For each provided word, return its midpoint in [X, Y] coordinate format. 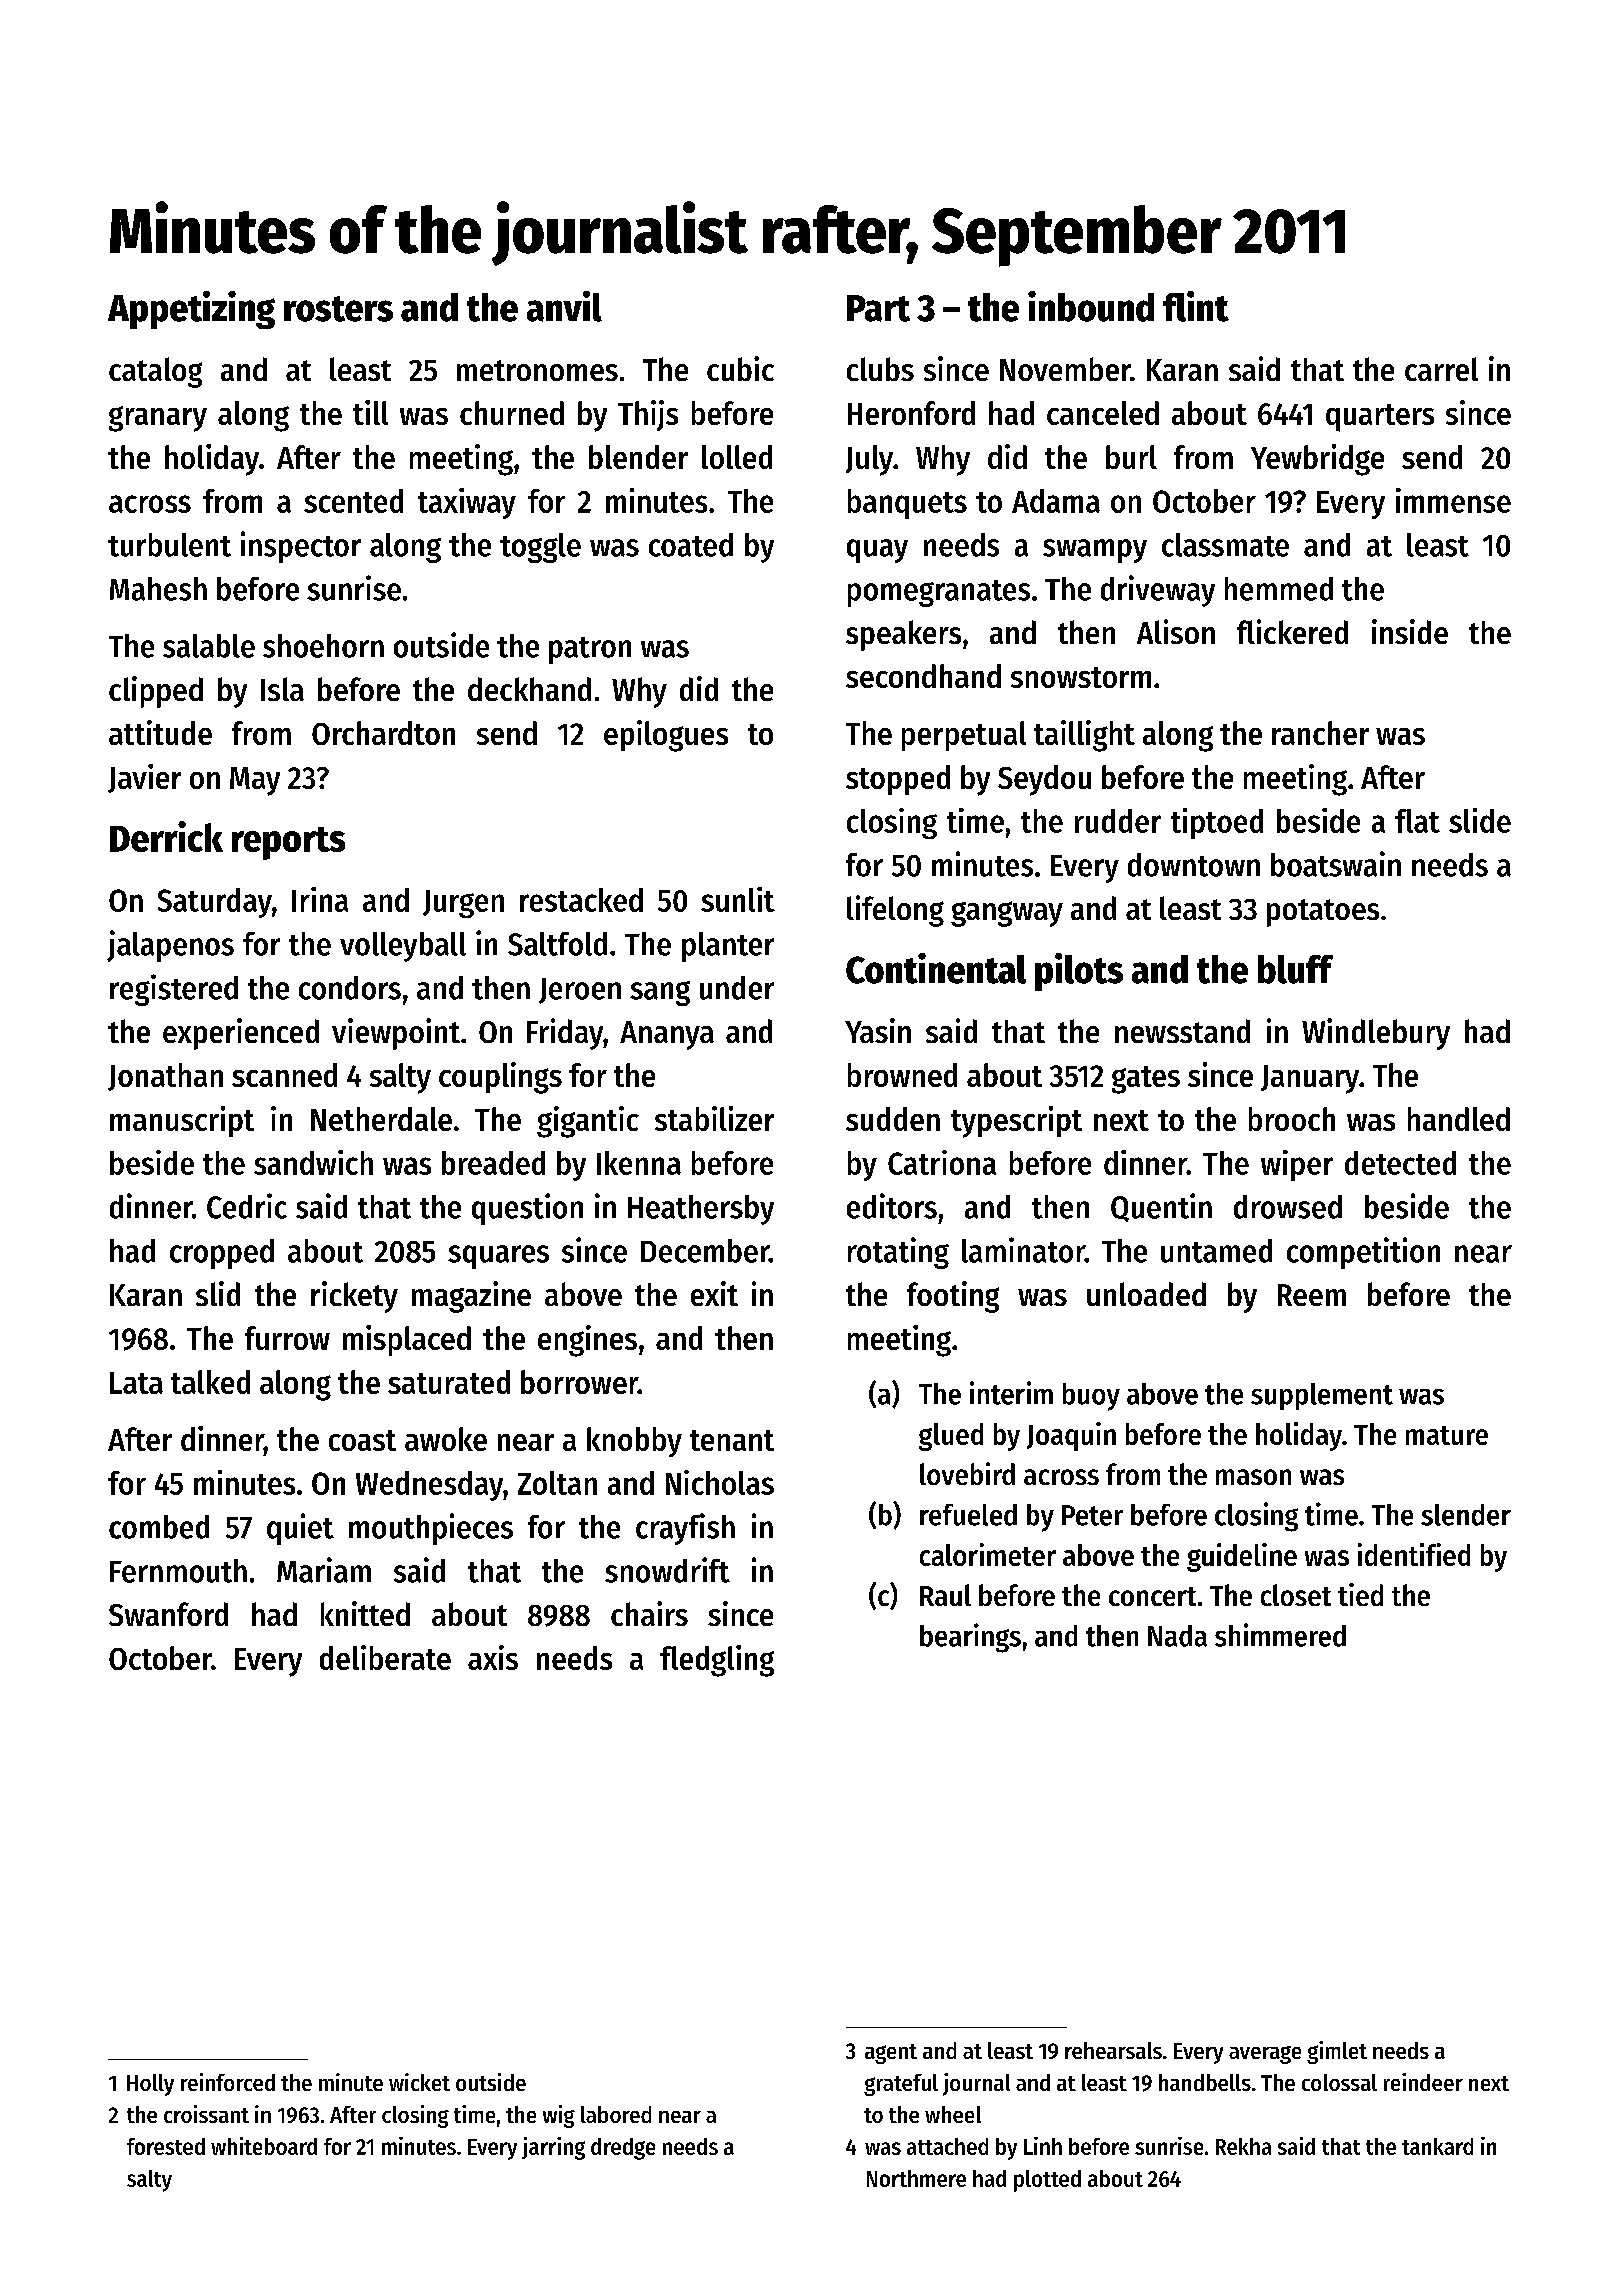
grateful [901, 2085]
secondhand [923, 676]
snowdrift [667, 1570]
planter [728, 947]
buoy [1091, 1397]
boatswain [1336, 864]
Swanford [168, 1614]
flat [1417, 821]
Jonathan [165, 1077]
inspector [301, 547]
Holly [150, 2085]
